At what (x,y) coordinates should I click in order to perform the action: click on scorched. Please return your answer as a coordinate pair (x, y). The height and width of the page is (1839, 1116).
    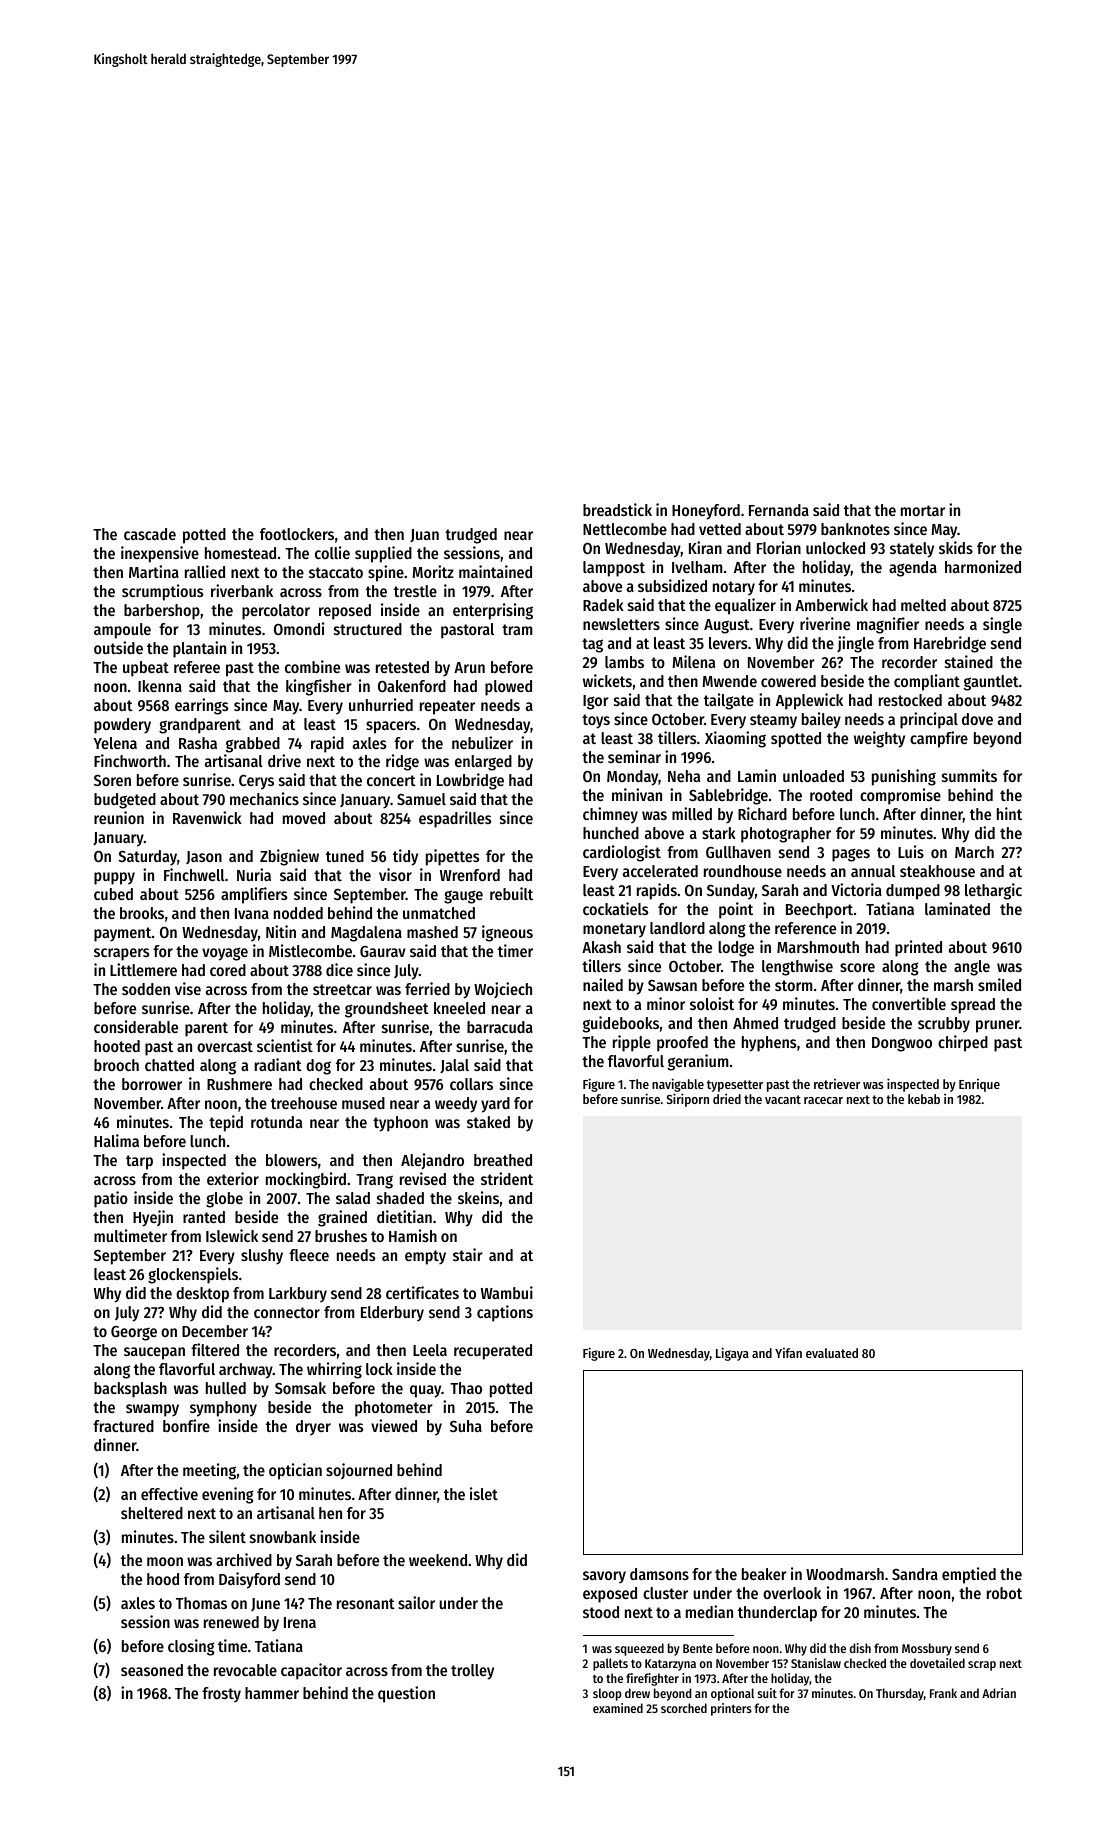
    Looking at the image, I should click on (684, 1708).
